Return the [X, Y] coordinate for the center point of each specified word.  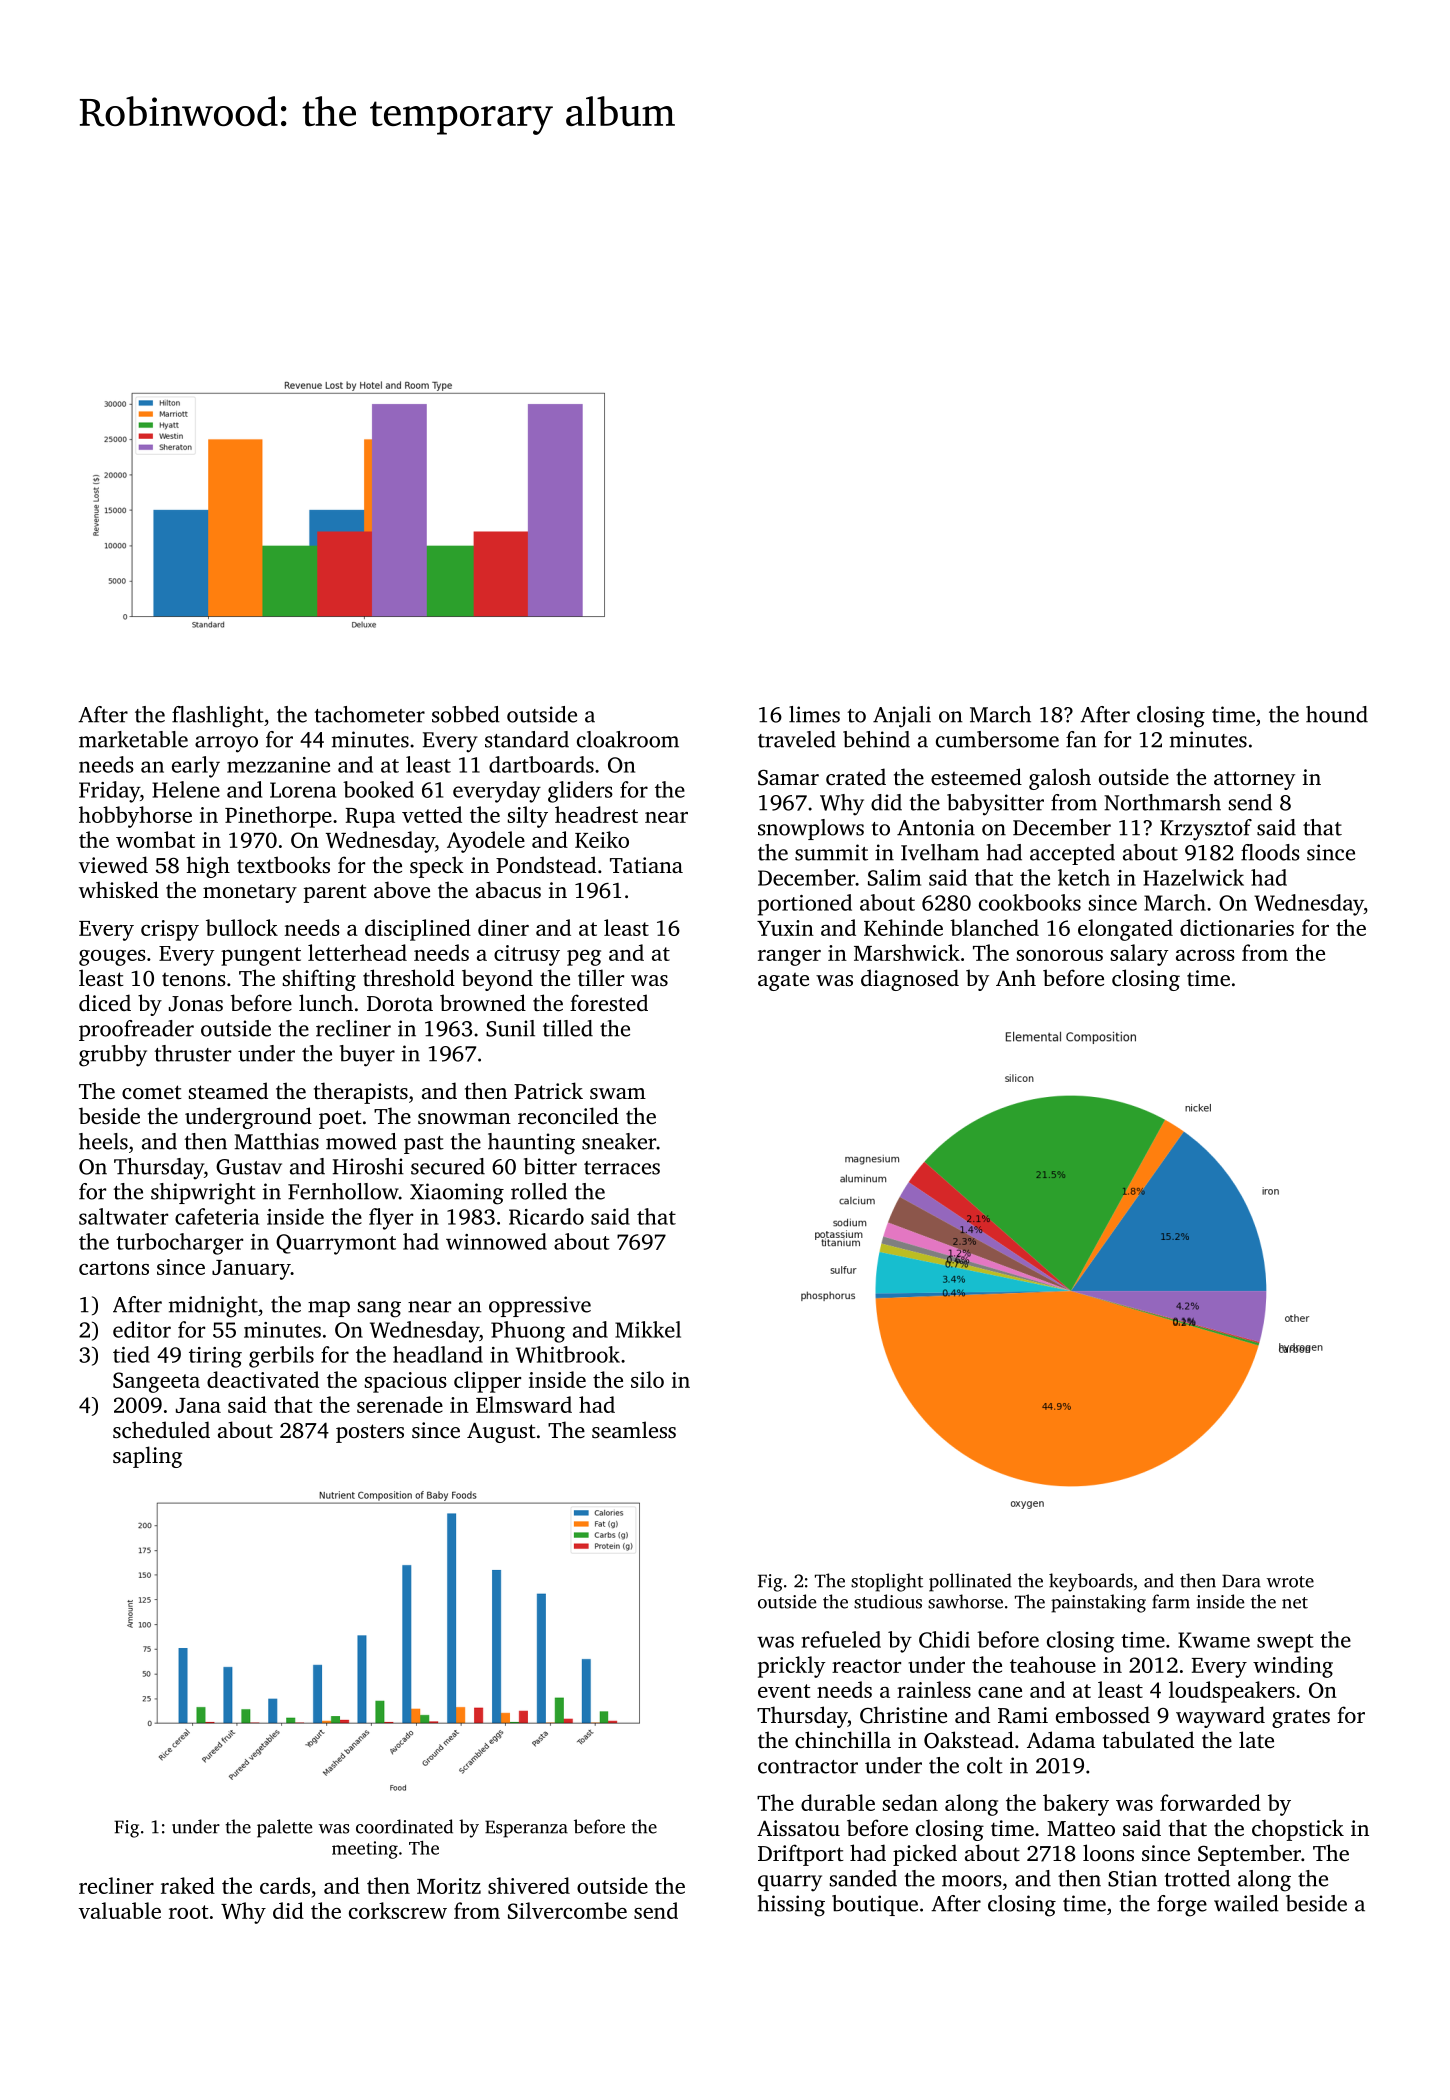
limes [814, 714]
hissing [791, 1906]
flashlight [218, 717]
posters [370, 1433]
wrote [1290, 1582]
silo [647, 1379]
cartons [114, 1268]
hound [1337, 714]
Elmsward [524, 1404]
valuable [120, 1910]
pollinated [970, 1582]
